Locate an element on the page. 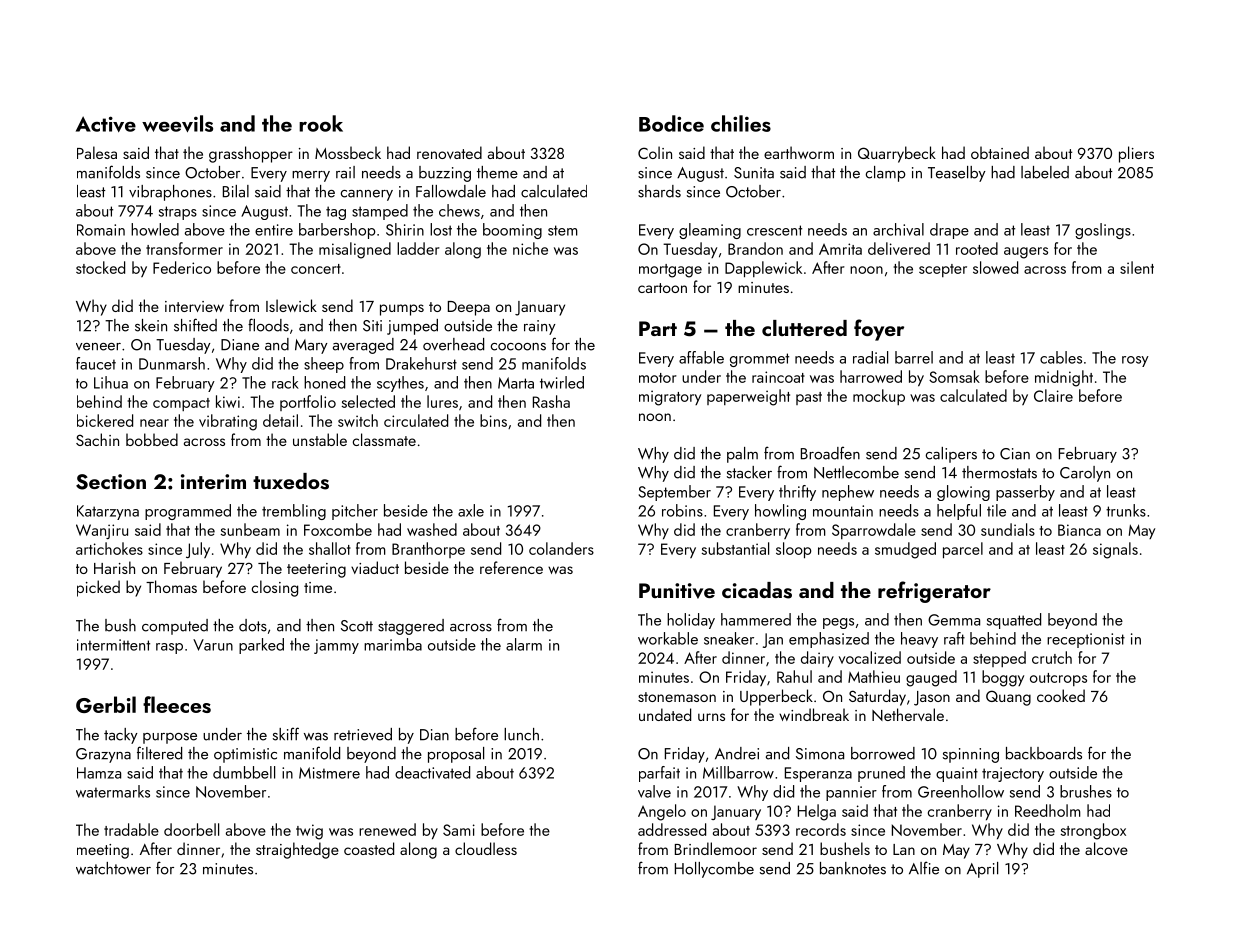 The width and height of the page is (1233, 952). colanders is located at coordinates (561, 548).
